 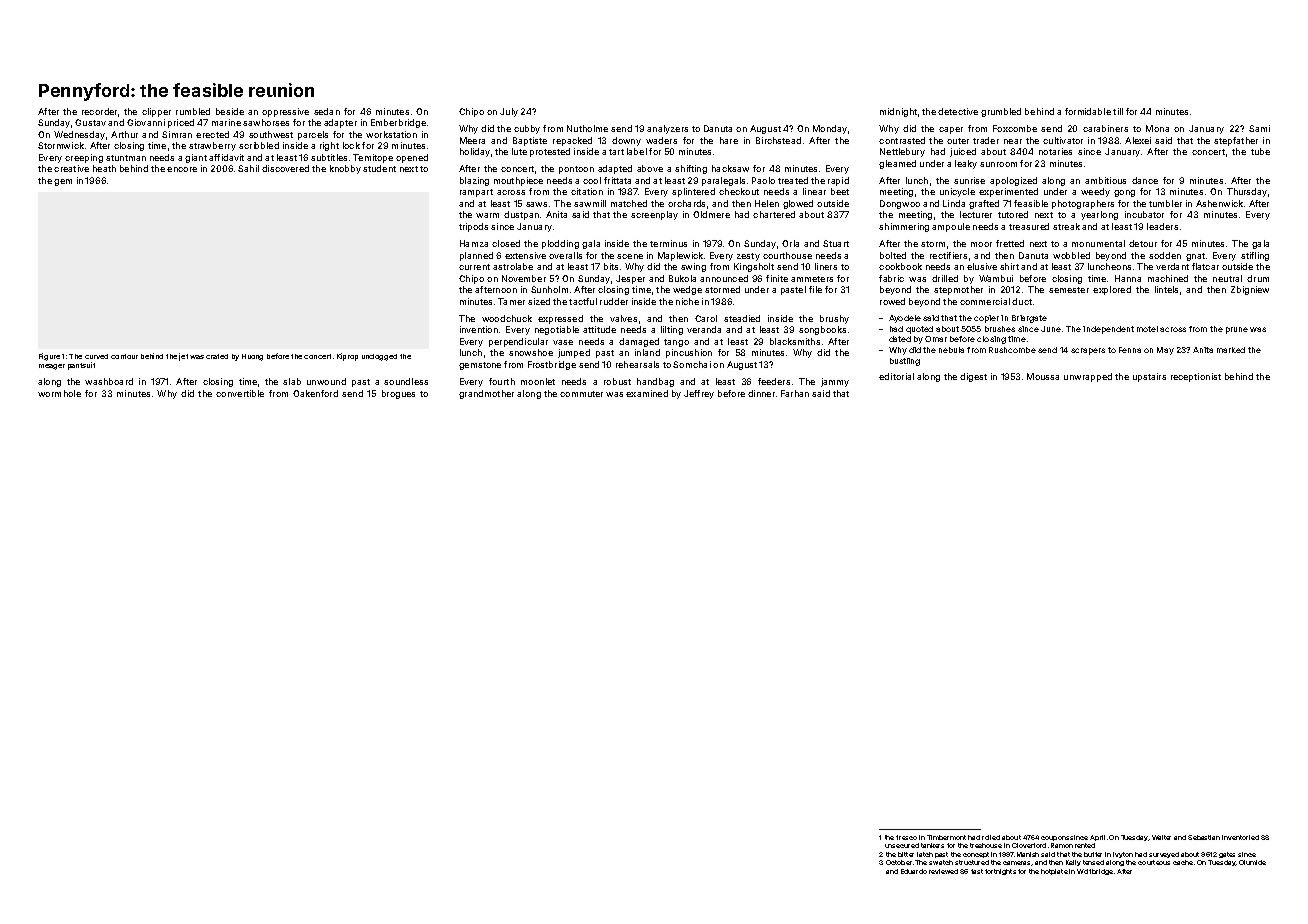 I want to click on Oakenford, so click(x=315, y=393).
